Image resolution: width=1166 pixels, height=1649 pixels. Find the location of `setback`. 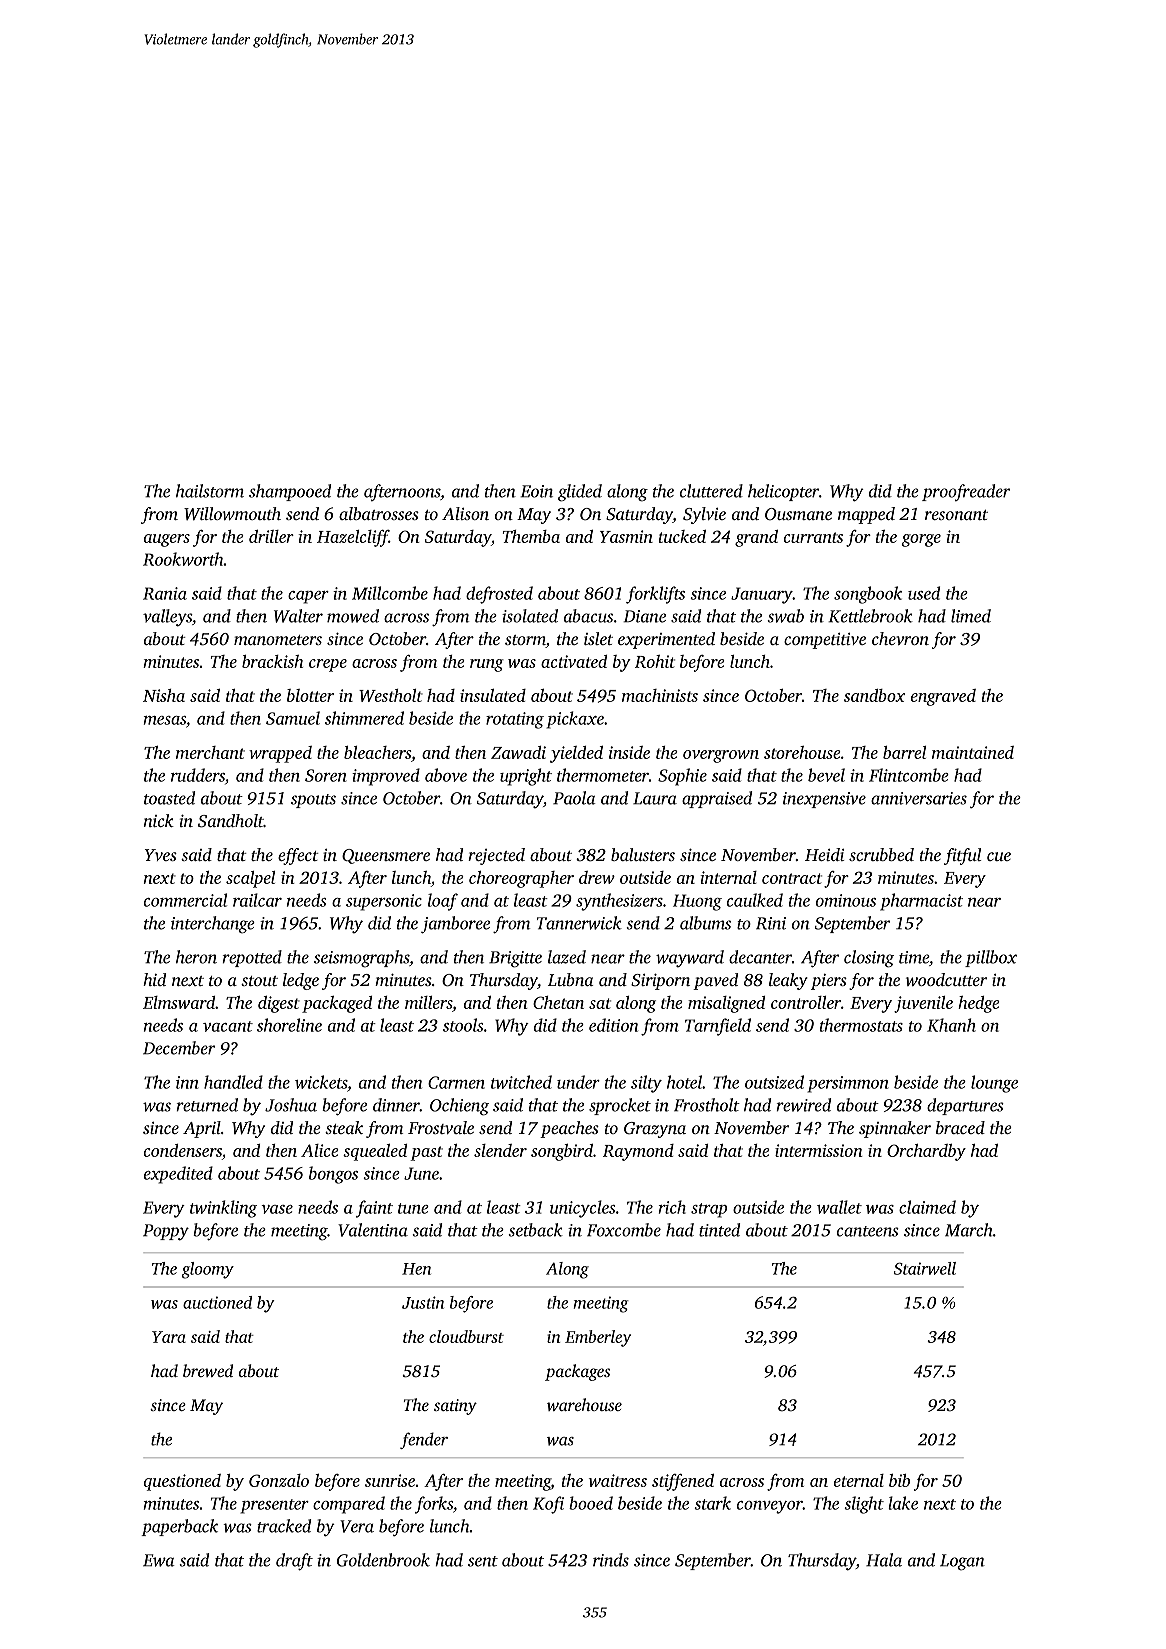

setback is located at coordinates (535, 1230).
